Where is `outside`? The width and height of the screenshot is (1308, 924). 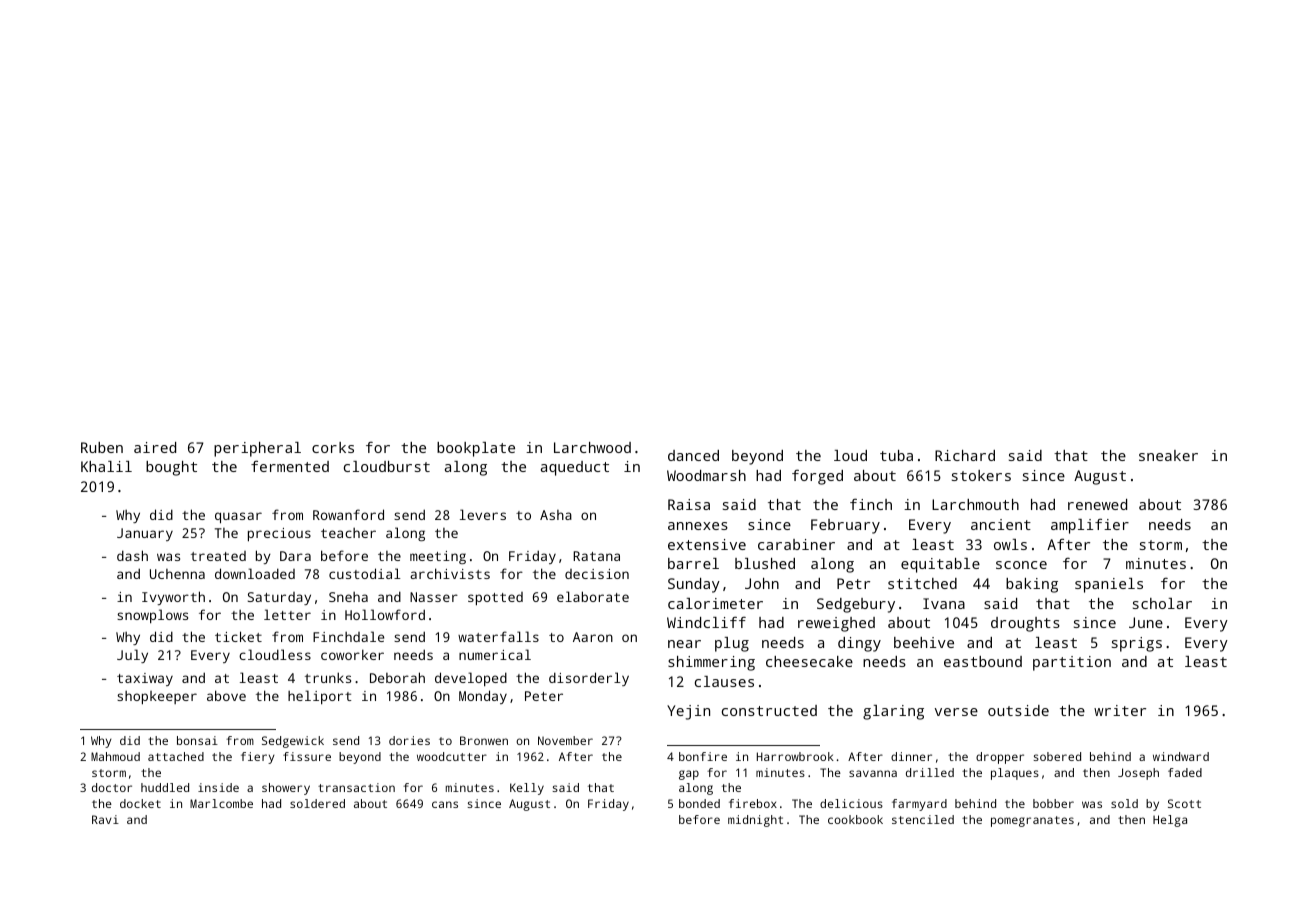
outside is located at coordinates (1018, 710).
